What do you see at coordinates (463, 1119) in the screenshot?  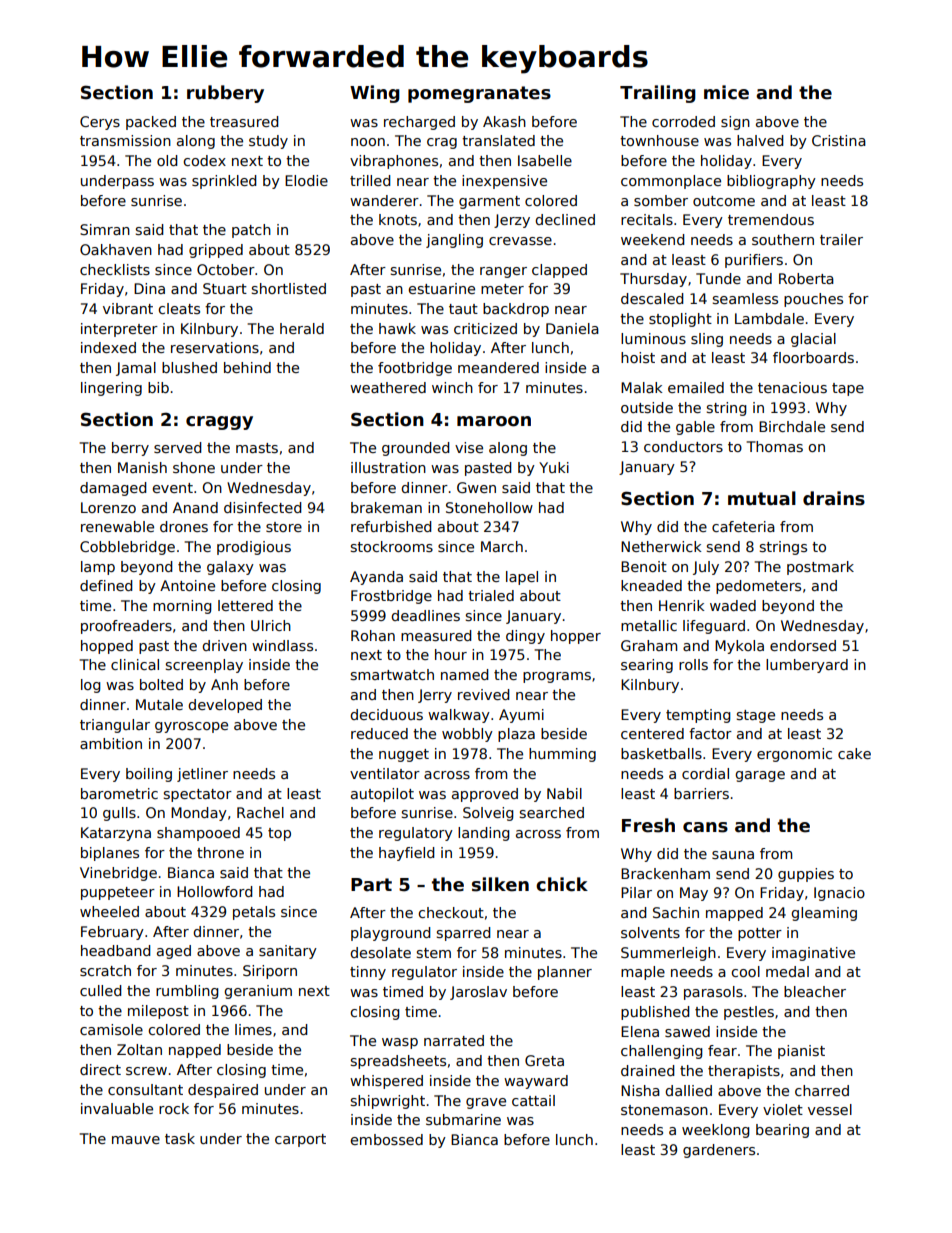 I see `submarine` at bounding box center [463, 1119].
